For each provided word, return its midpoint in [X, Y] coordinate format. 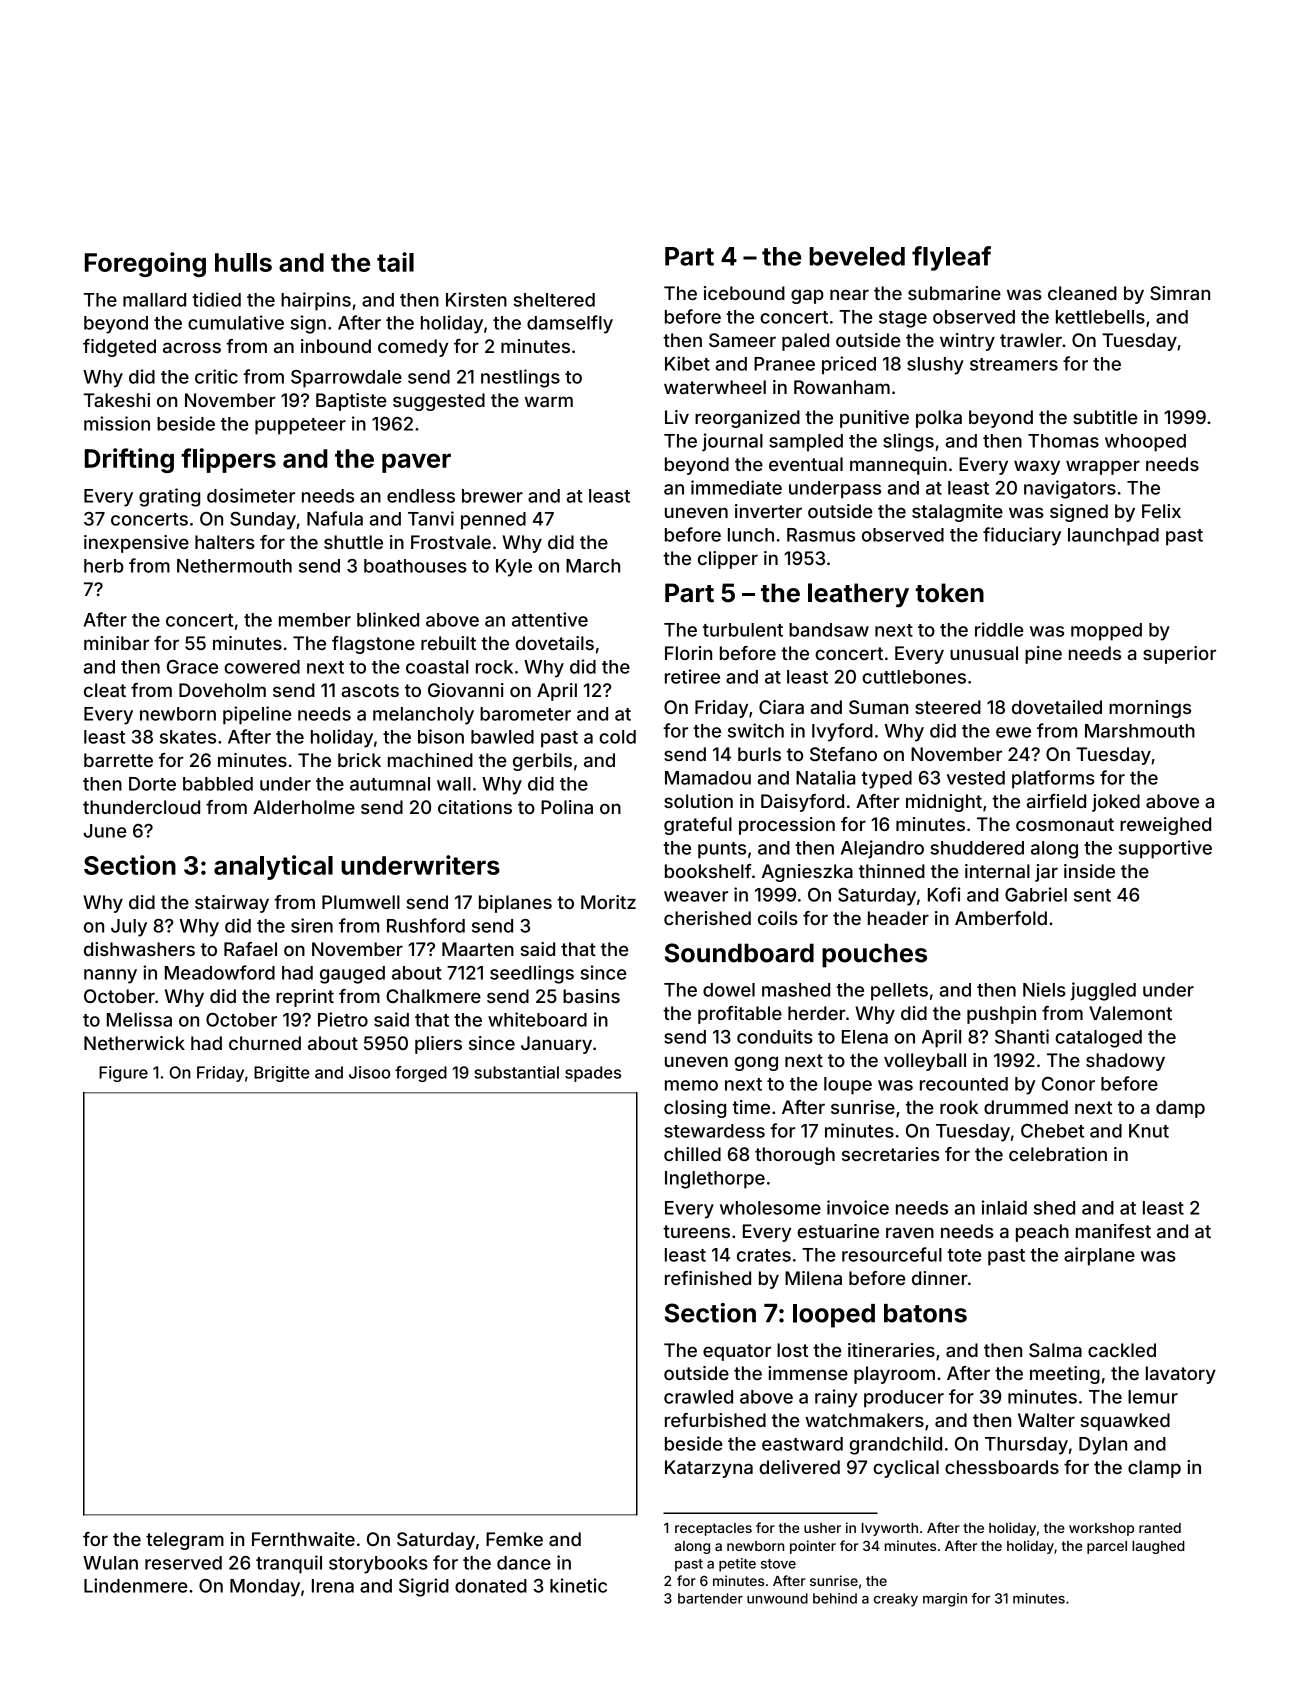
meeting [1065, 1375]
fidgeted [119, 348]
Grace [192, 667]
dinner [940, 1278]
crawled [698, 1397]
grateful [698, 826]
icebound [744, 293]
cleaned [1082, 293]
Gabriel [1036, 894]
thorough [795, 1156]
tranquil [289, 1564]
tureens [696, 1231]
